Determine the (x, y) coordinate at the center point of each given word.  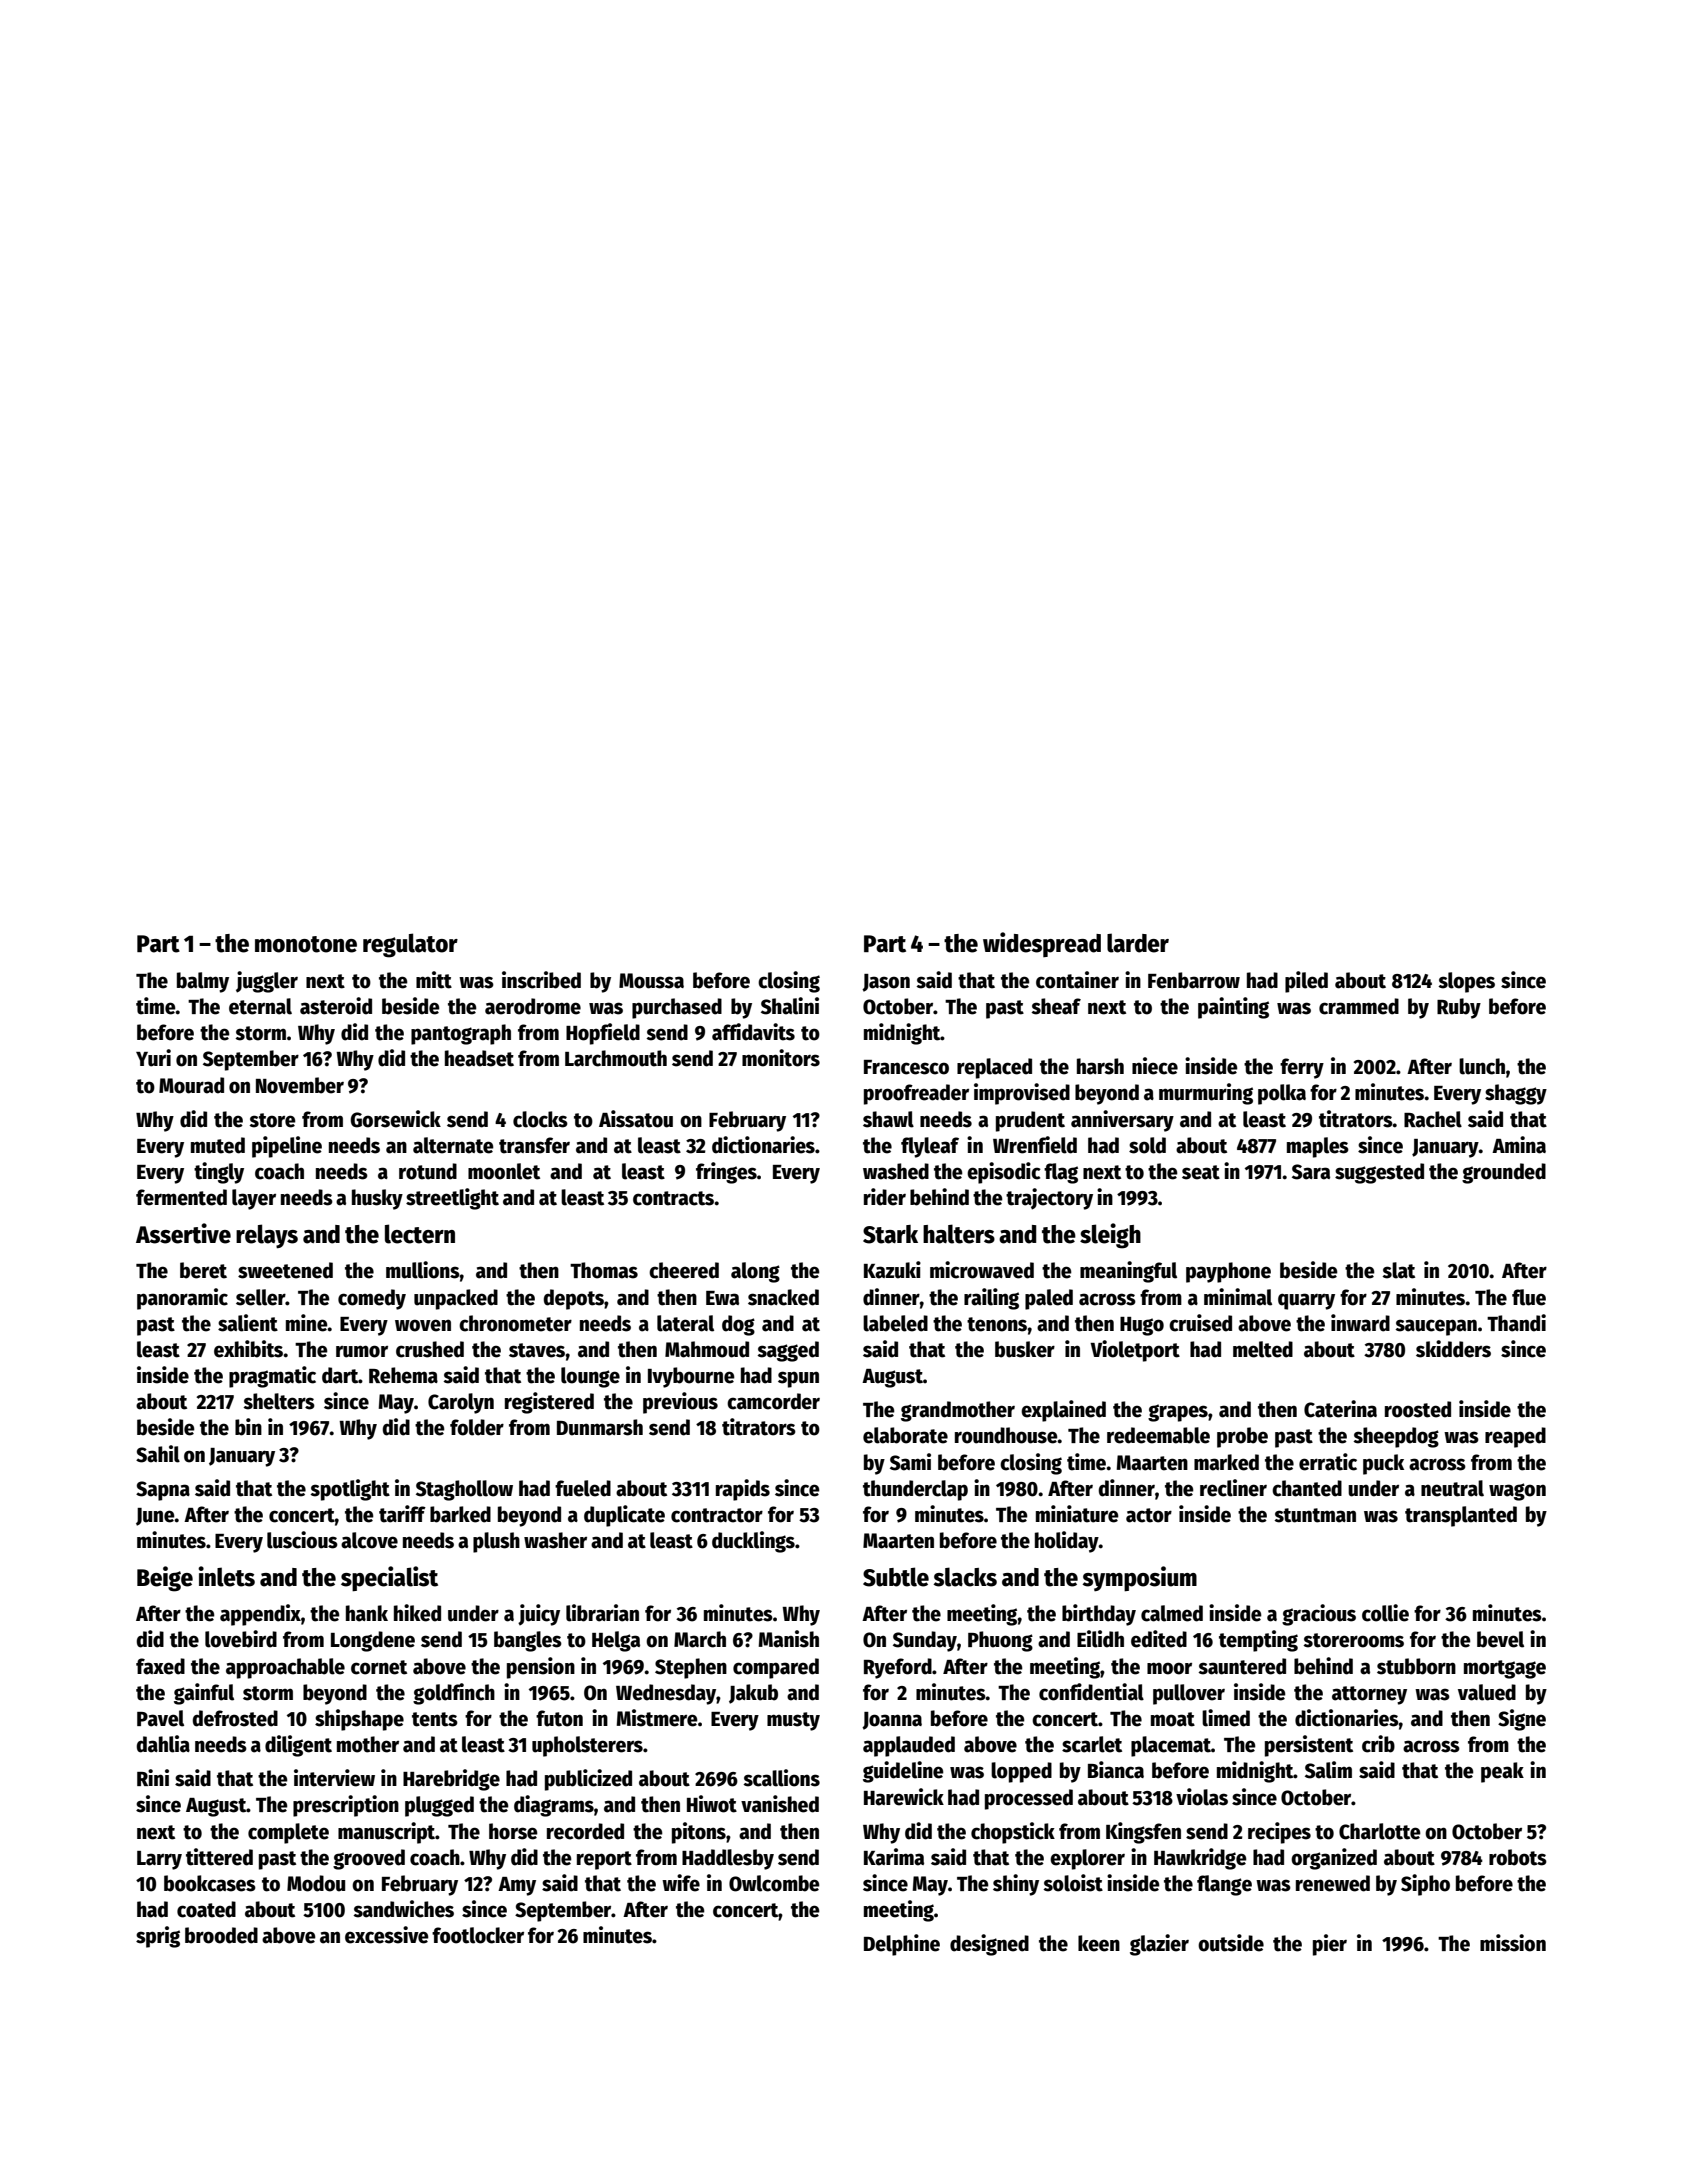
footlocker (478, 1935)
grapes (1178, 1413)
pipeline (287, 1147)
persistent (1309, 1746)
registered (549, 1403)
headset (479, 1058)
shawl (888, 1119)
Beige (165, 1579)
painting (1233, 1008)
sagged (788, 1351)
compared (776, 1668)
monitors (781, 1058)
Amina (1519, 1145)
